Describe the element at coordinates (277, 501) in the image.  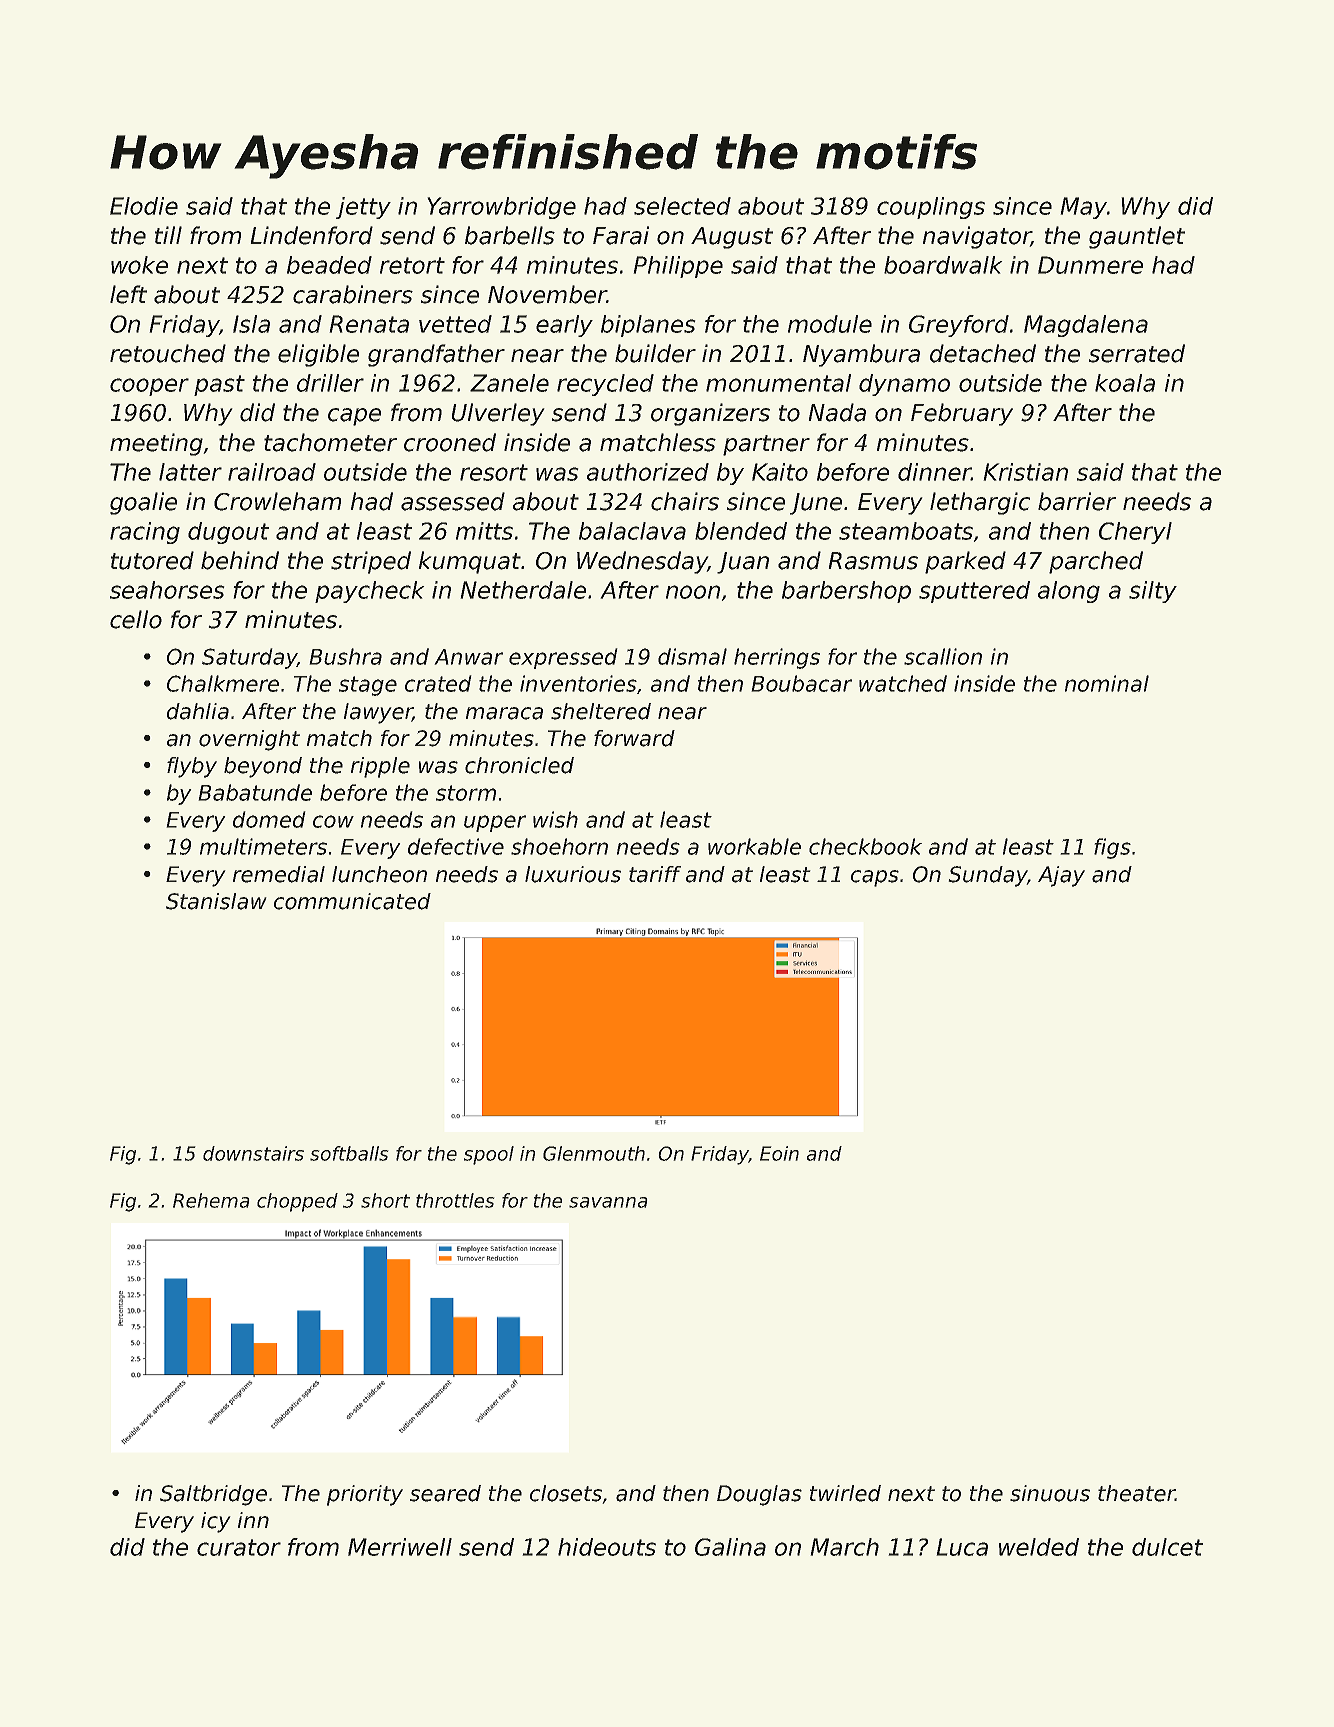
I see `Crowleham` at that location.
